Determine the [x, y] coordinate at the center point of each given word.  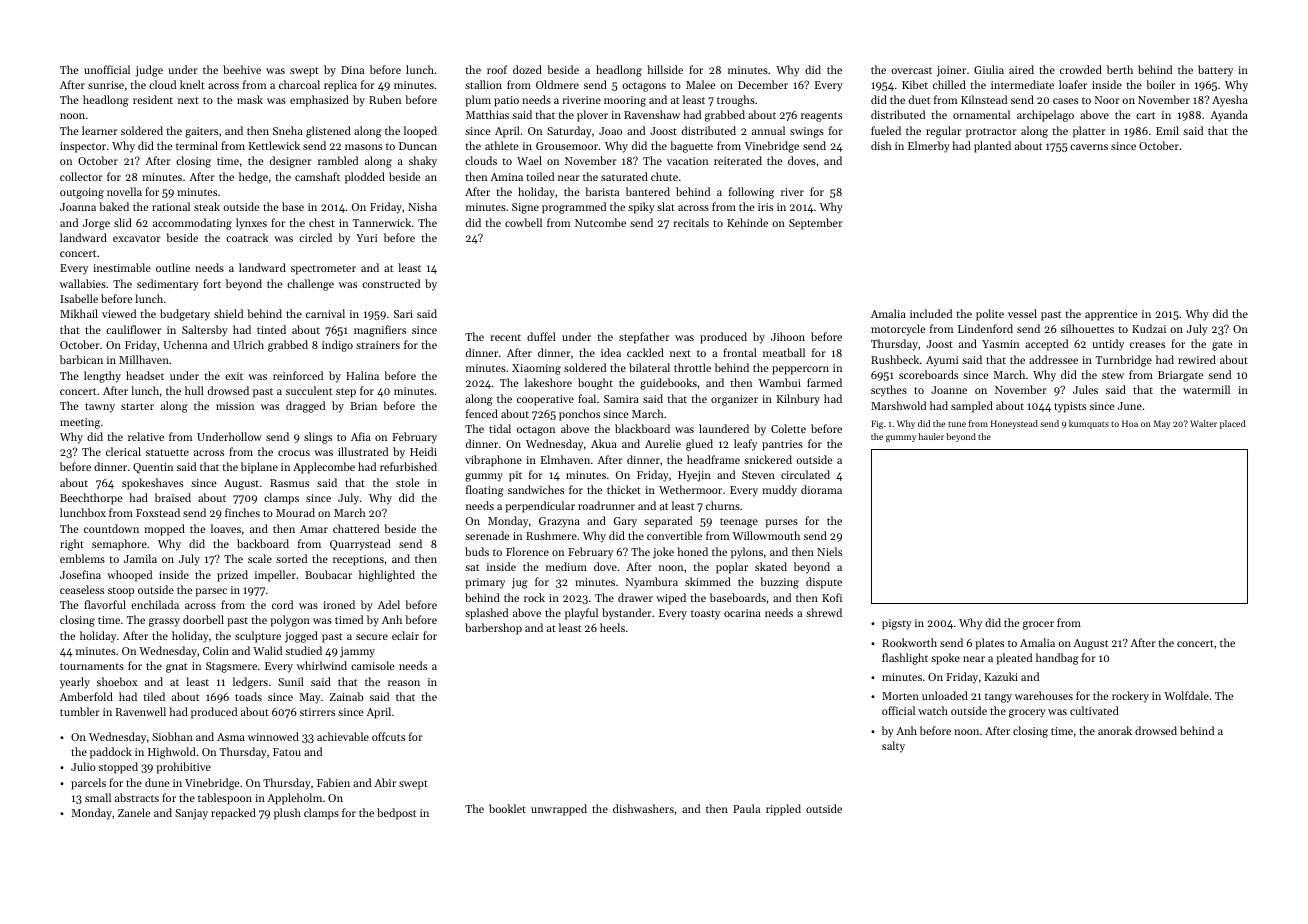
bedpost [396, 814]
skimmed [708, 581]
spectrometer [323, 270]
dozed [527, 69]
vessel [1022, 313]
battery [1215, 71]
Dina [352, 70]
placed [1232, 424]
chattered [356, 528]
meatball [784, 352]
